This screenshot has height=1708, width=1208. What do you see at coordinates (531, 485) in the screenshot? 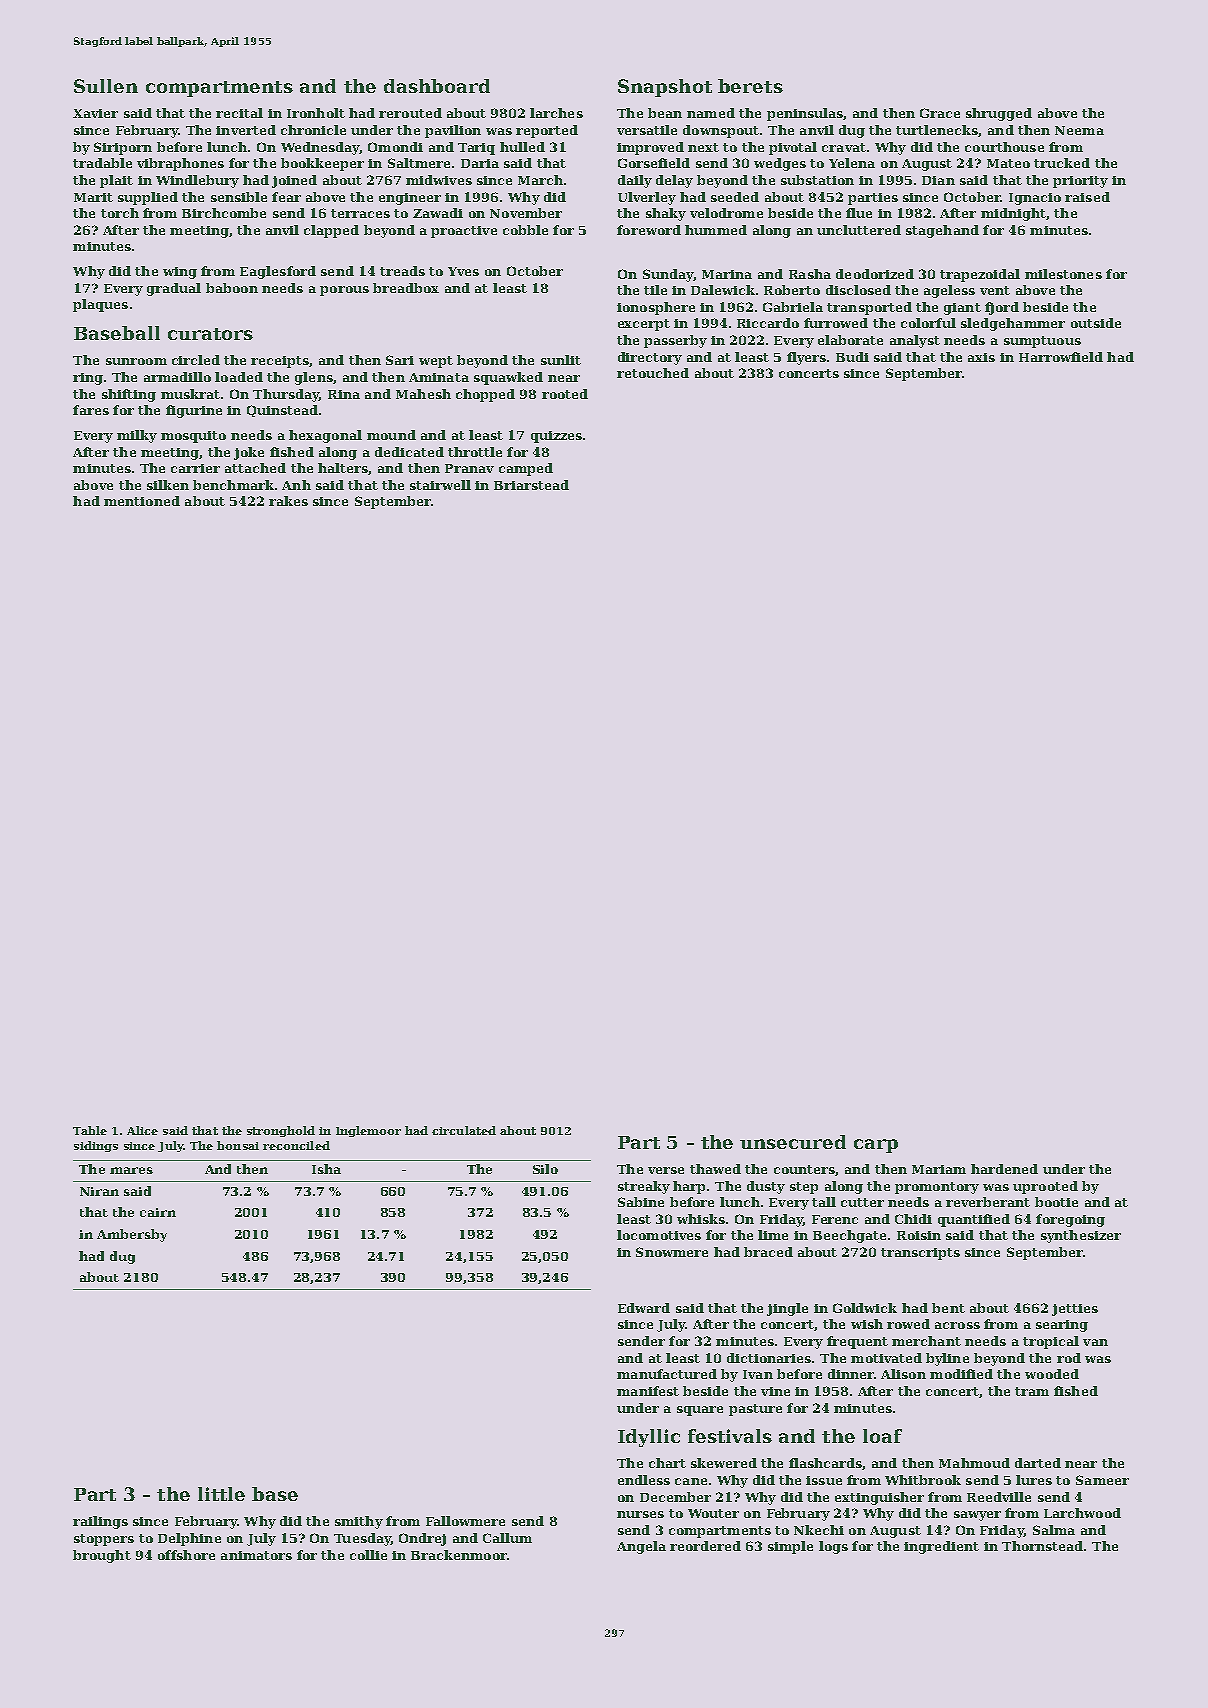
I see `Briarstead` at bounding box center [531, 485].
